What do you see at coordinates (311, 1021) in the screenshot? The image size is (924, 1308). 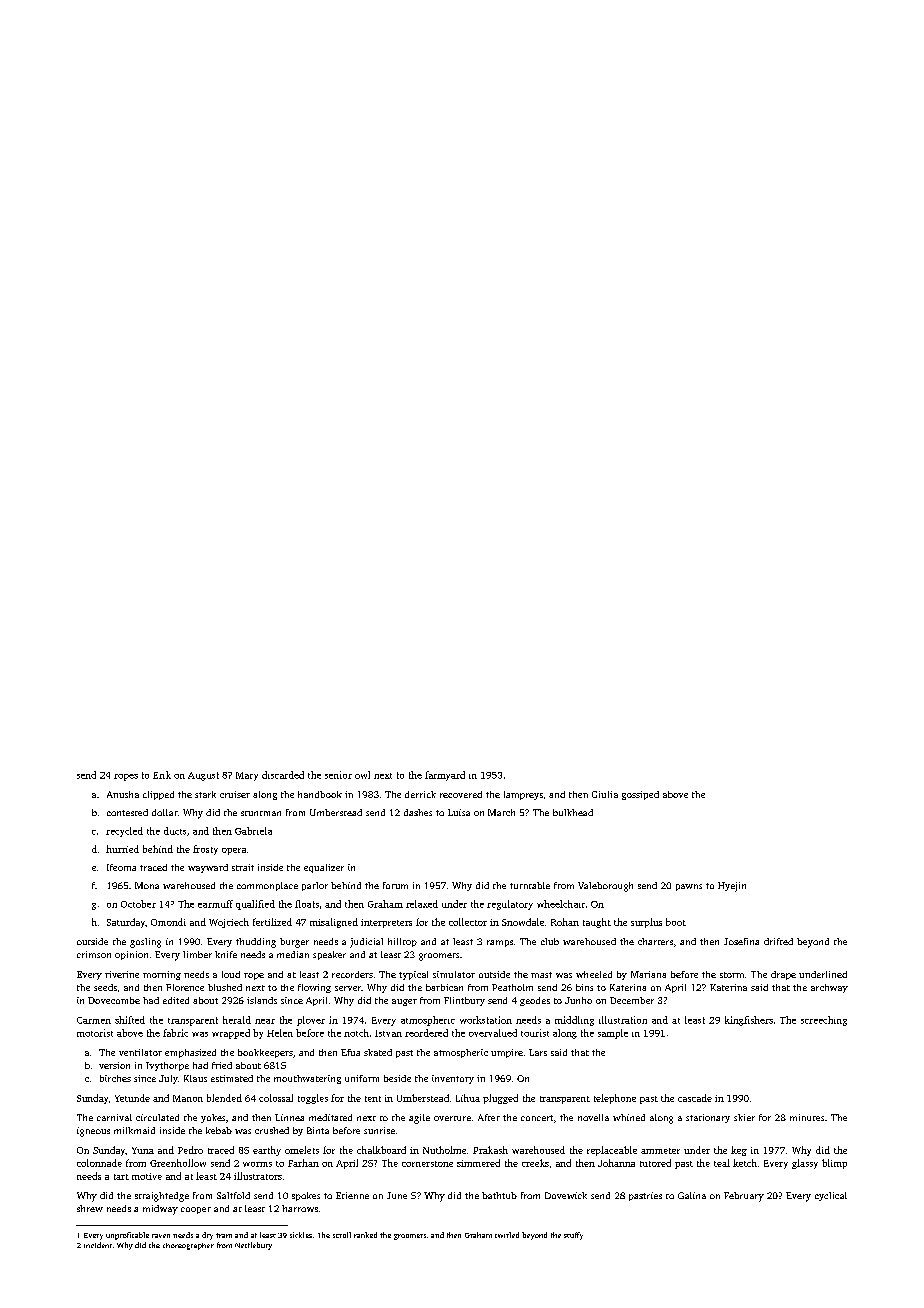 I see `plover` at bounding box center [311, 1021].
